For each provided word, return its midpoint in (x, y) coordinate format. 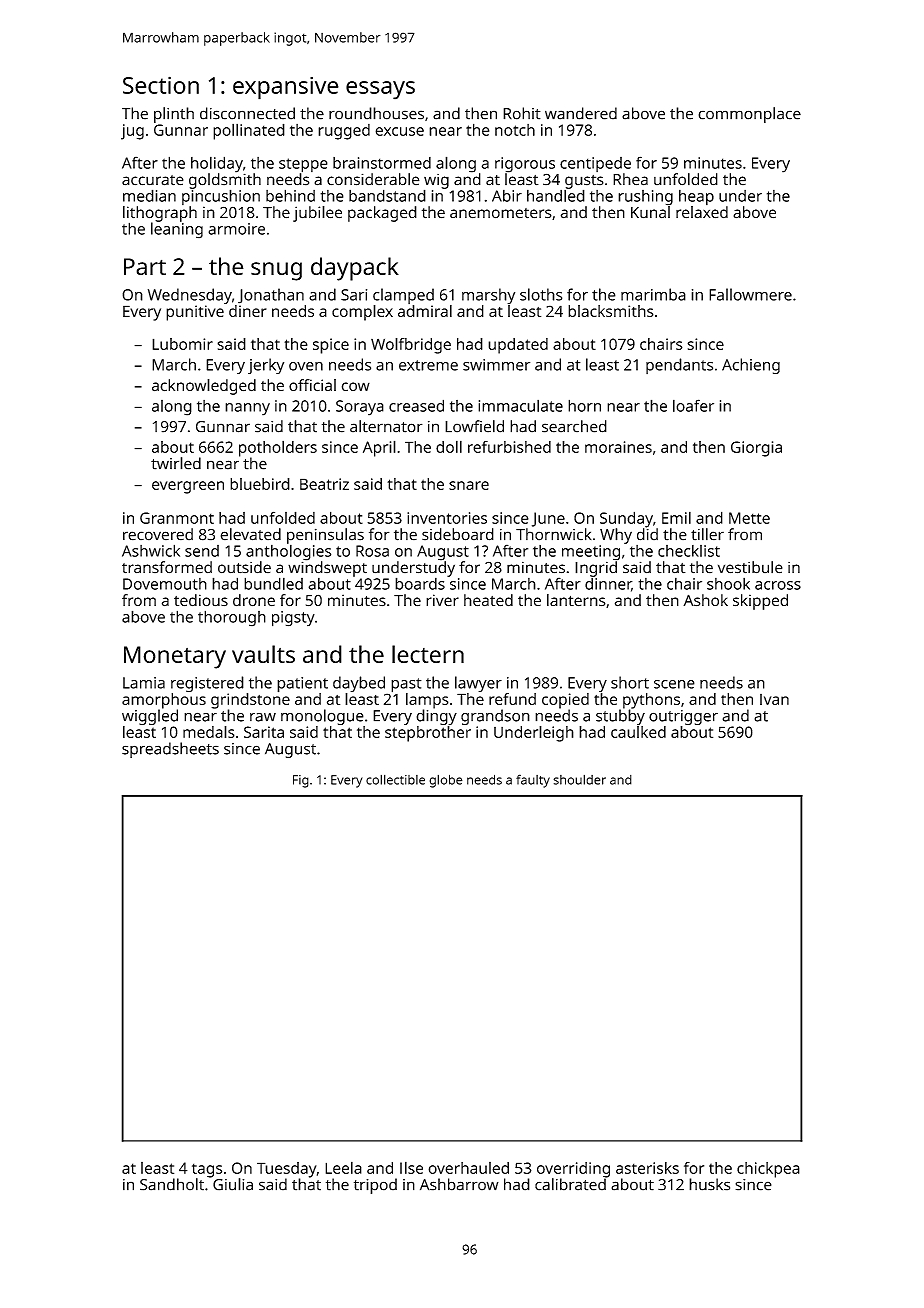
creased (416, 405)
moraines (618, 447)
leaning (177, 230)
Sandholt (172, 1184)
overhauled (468, 1168)
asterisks (647, 1168)
